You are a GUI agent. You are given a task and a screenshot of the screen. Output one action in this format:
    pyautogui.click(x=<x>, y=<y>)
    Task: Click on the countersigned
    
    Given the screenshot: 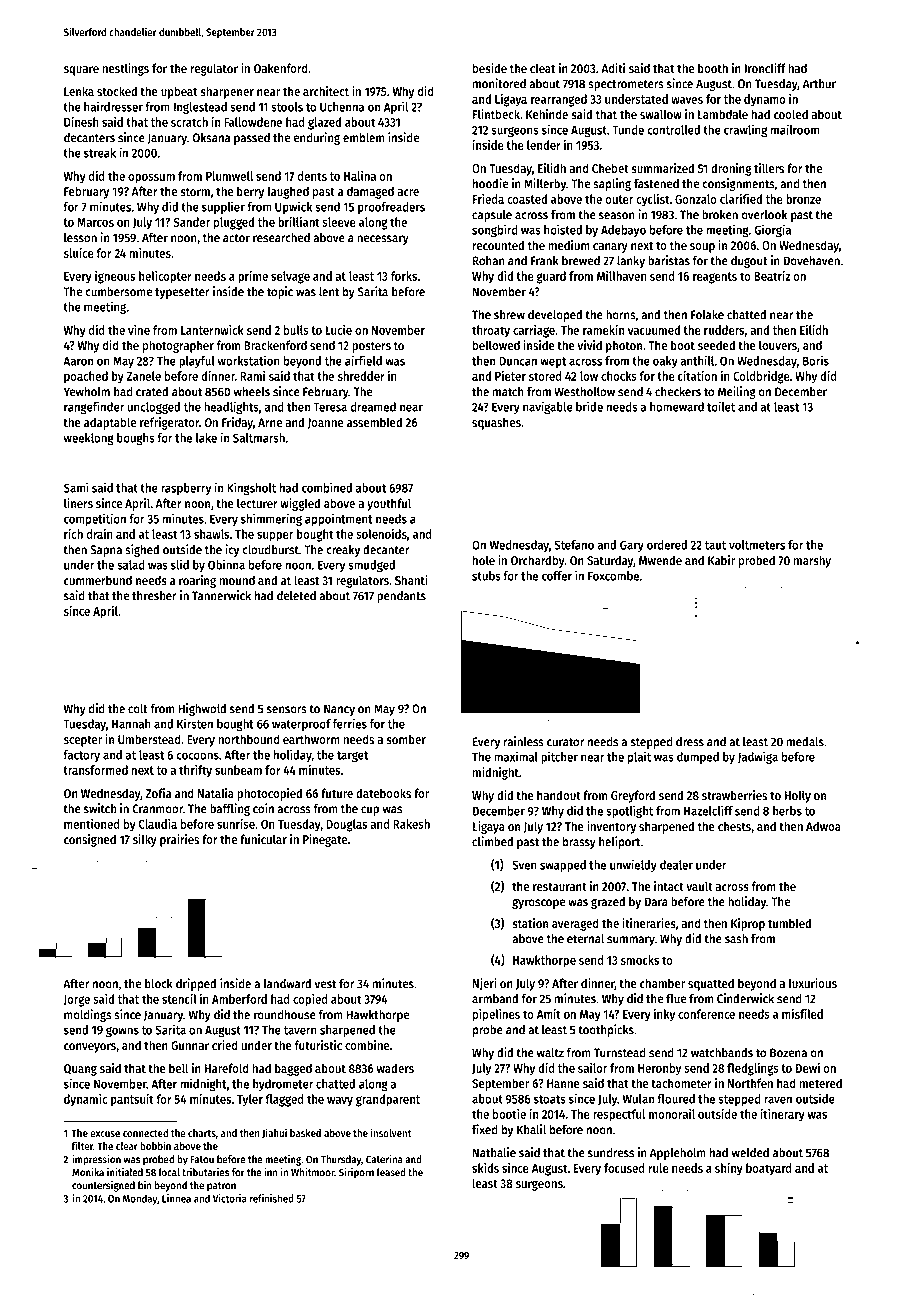 What is the action you would take?
    pyautogui.click(x=103, y=1186)
